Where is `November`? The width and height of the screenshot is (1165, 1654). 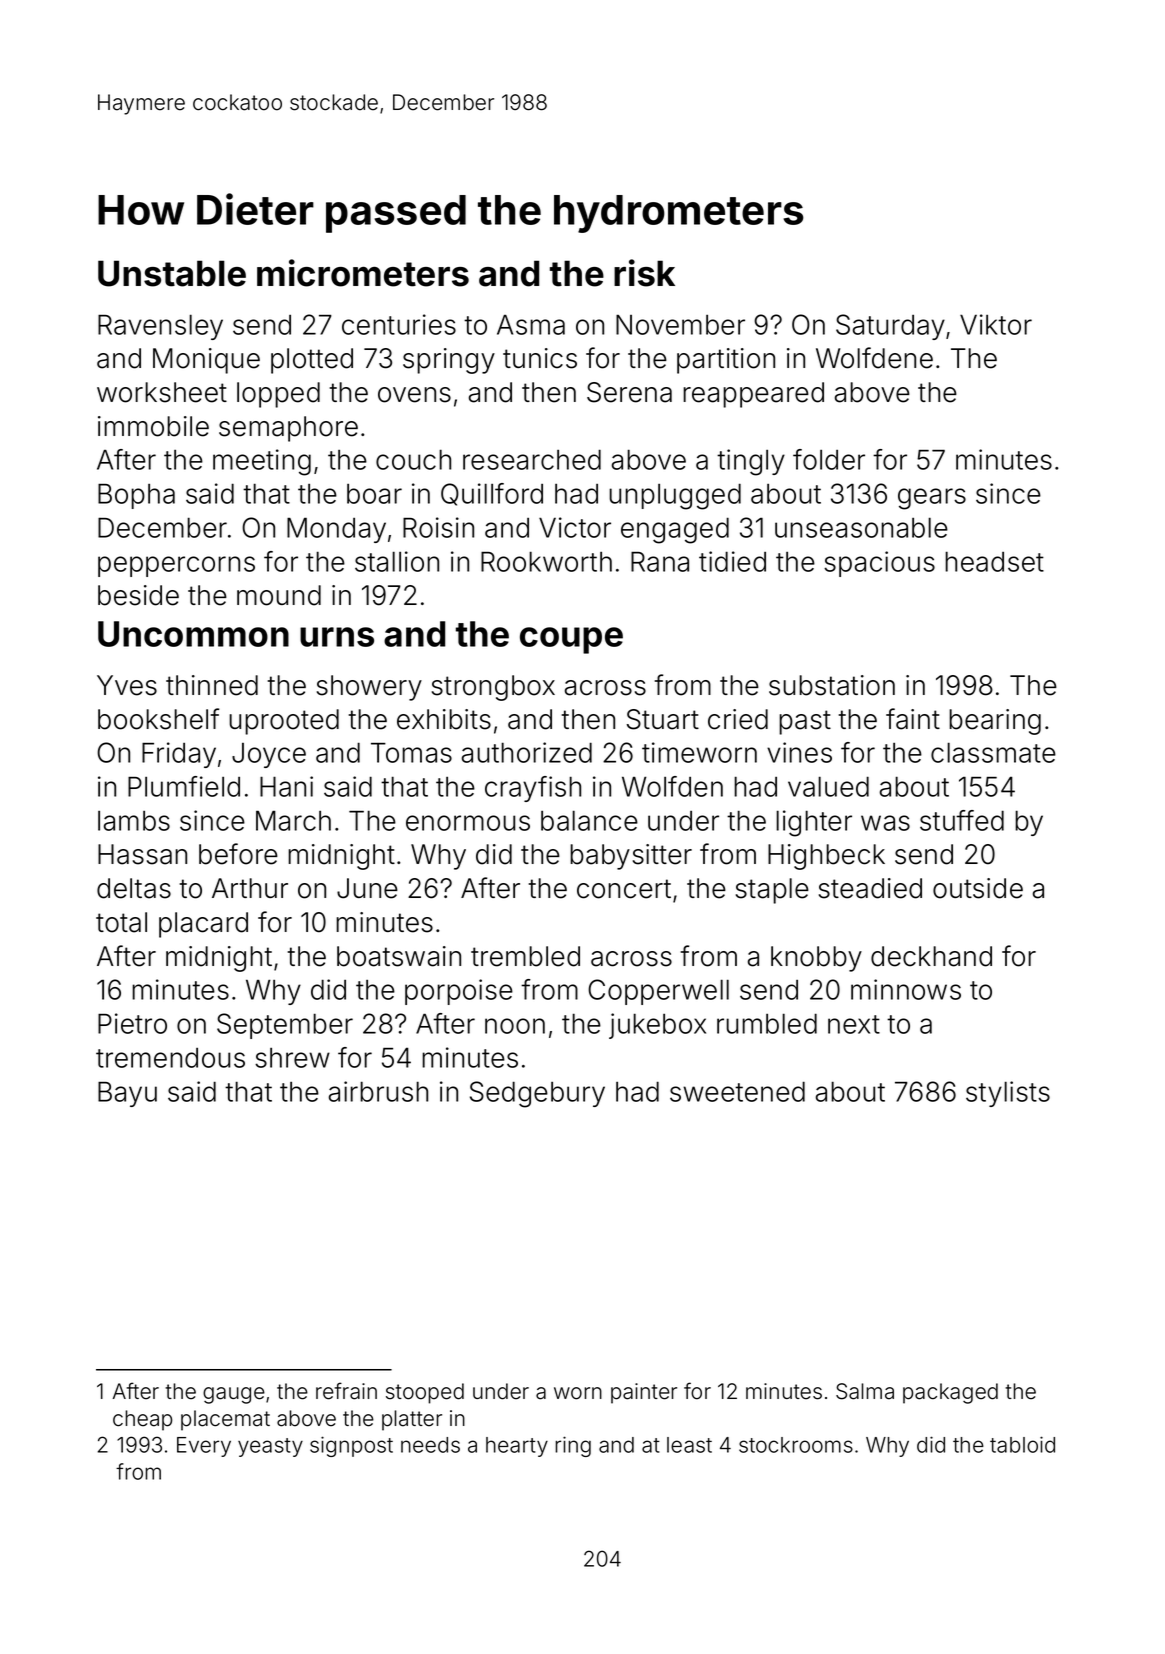 November is located at coordinates (680, 324).
